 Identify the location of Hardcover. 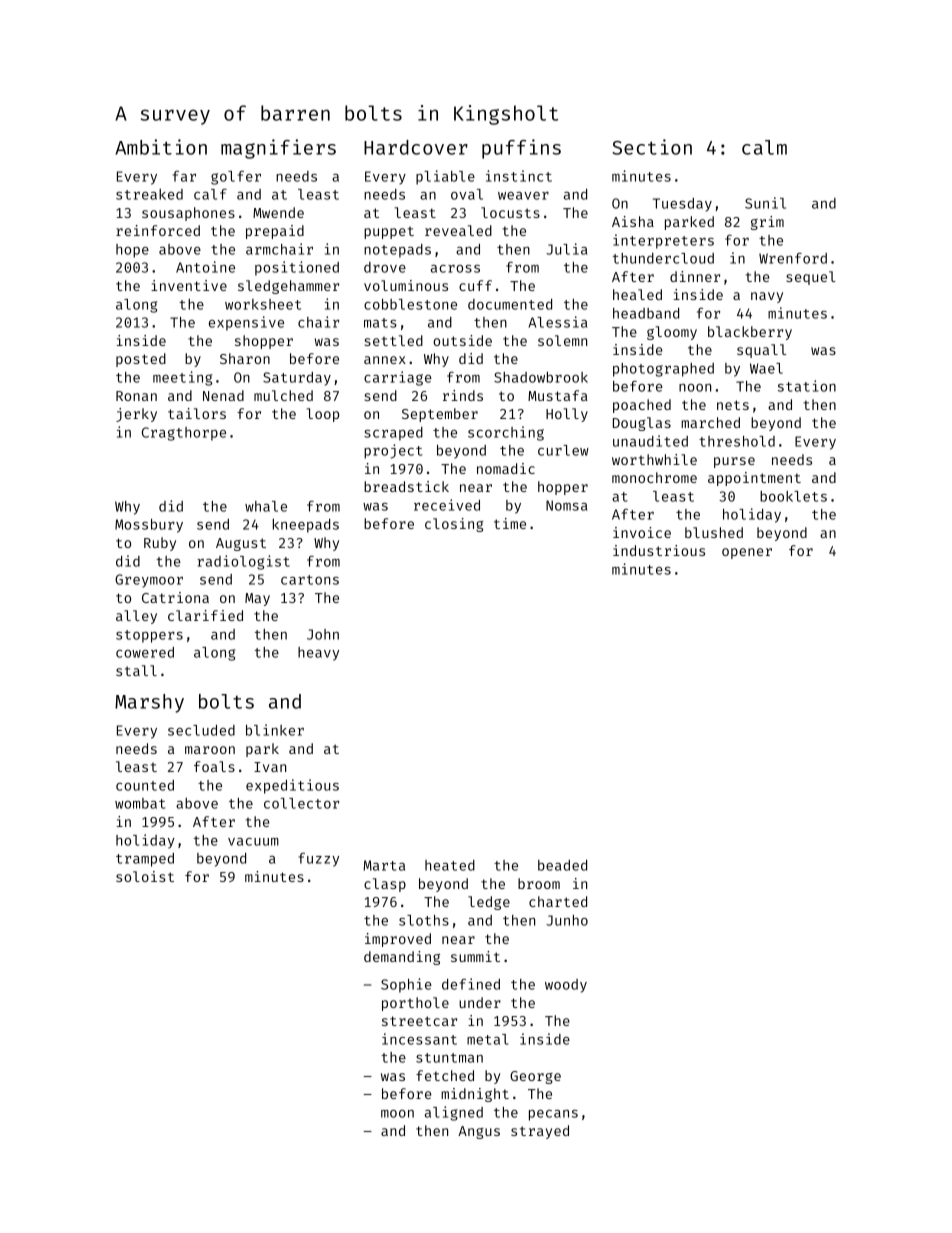
(416, 147).
